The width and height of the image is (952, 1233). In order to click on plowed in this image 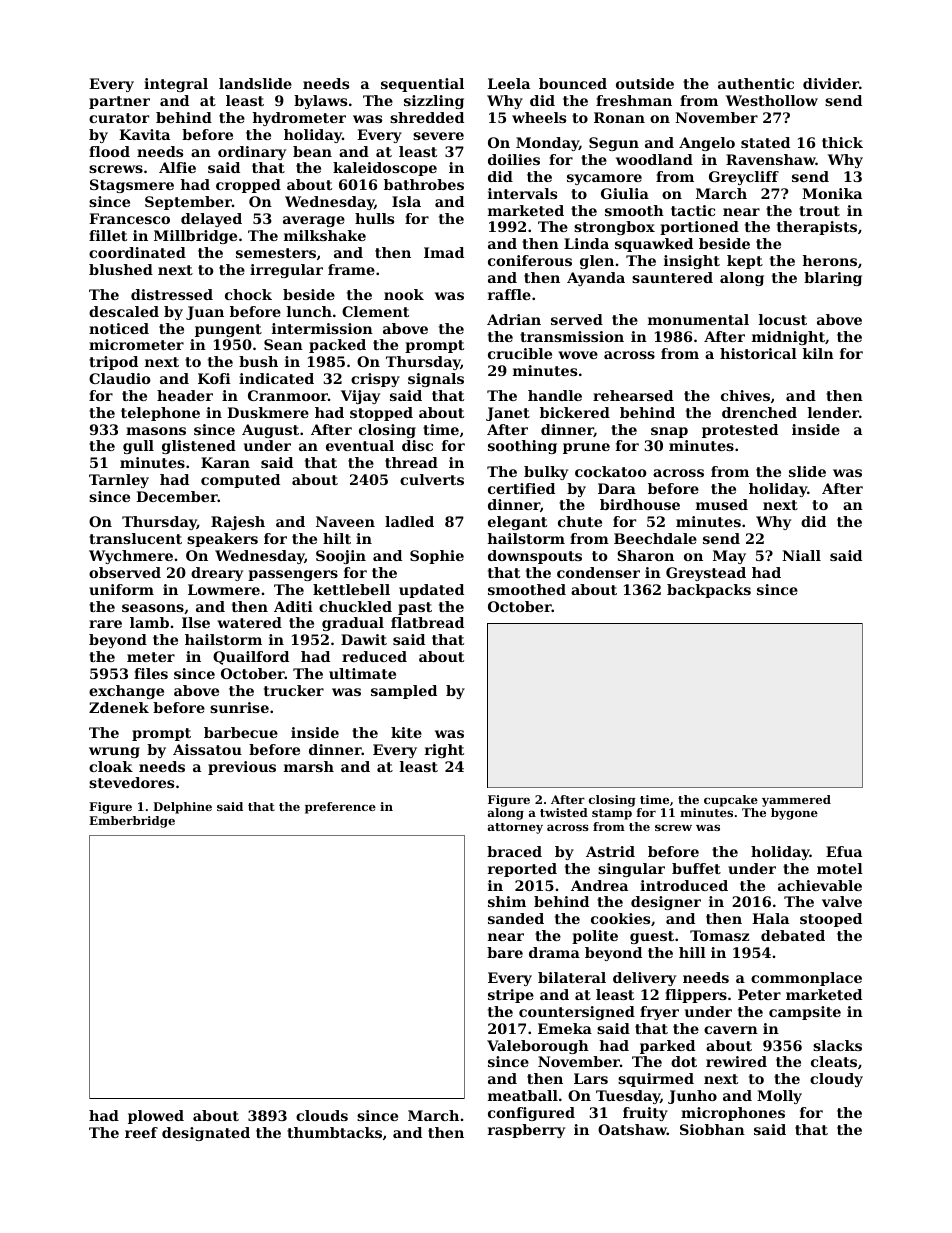, I will do `click(156, 1117)`.
